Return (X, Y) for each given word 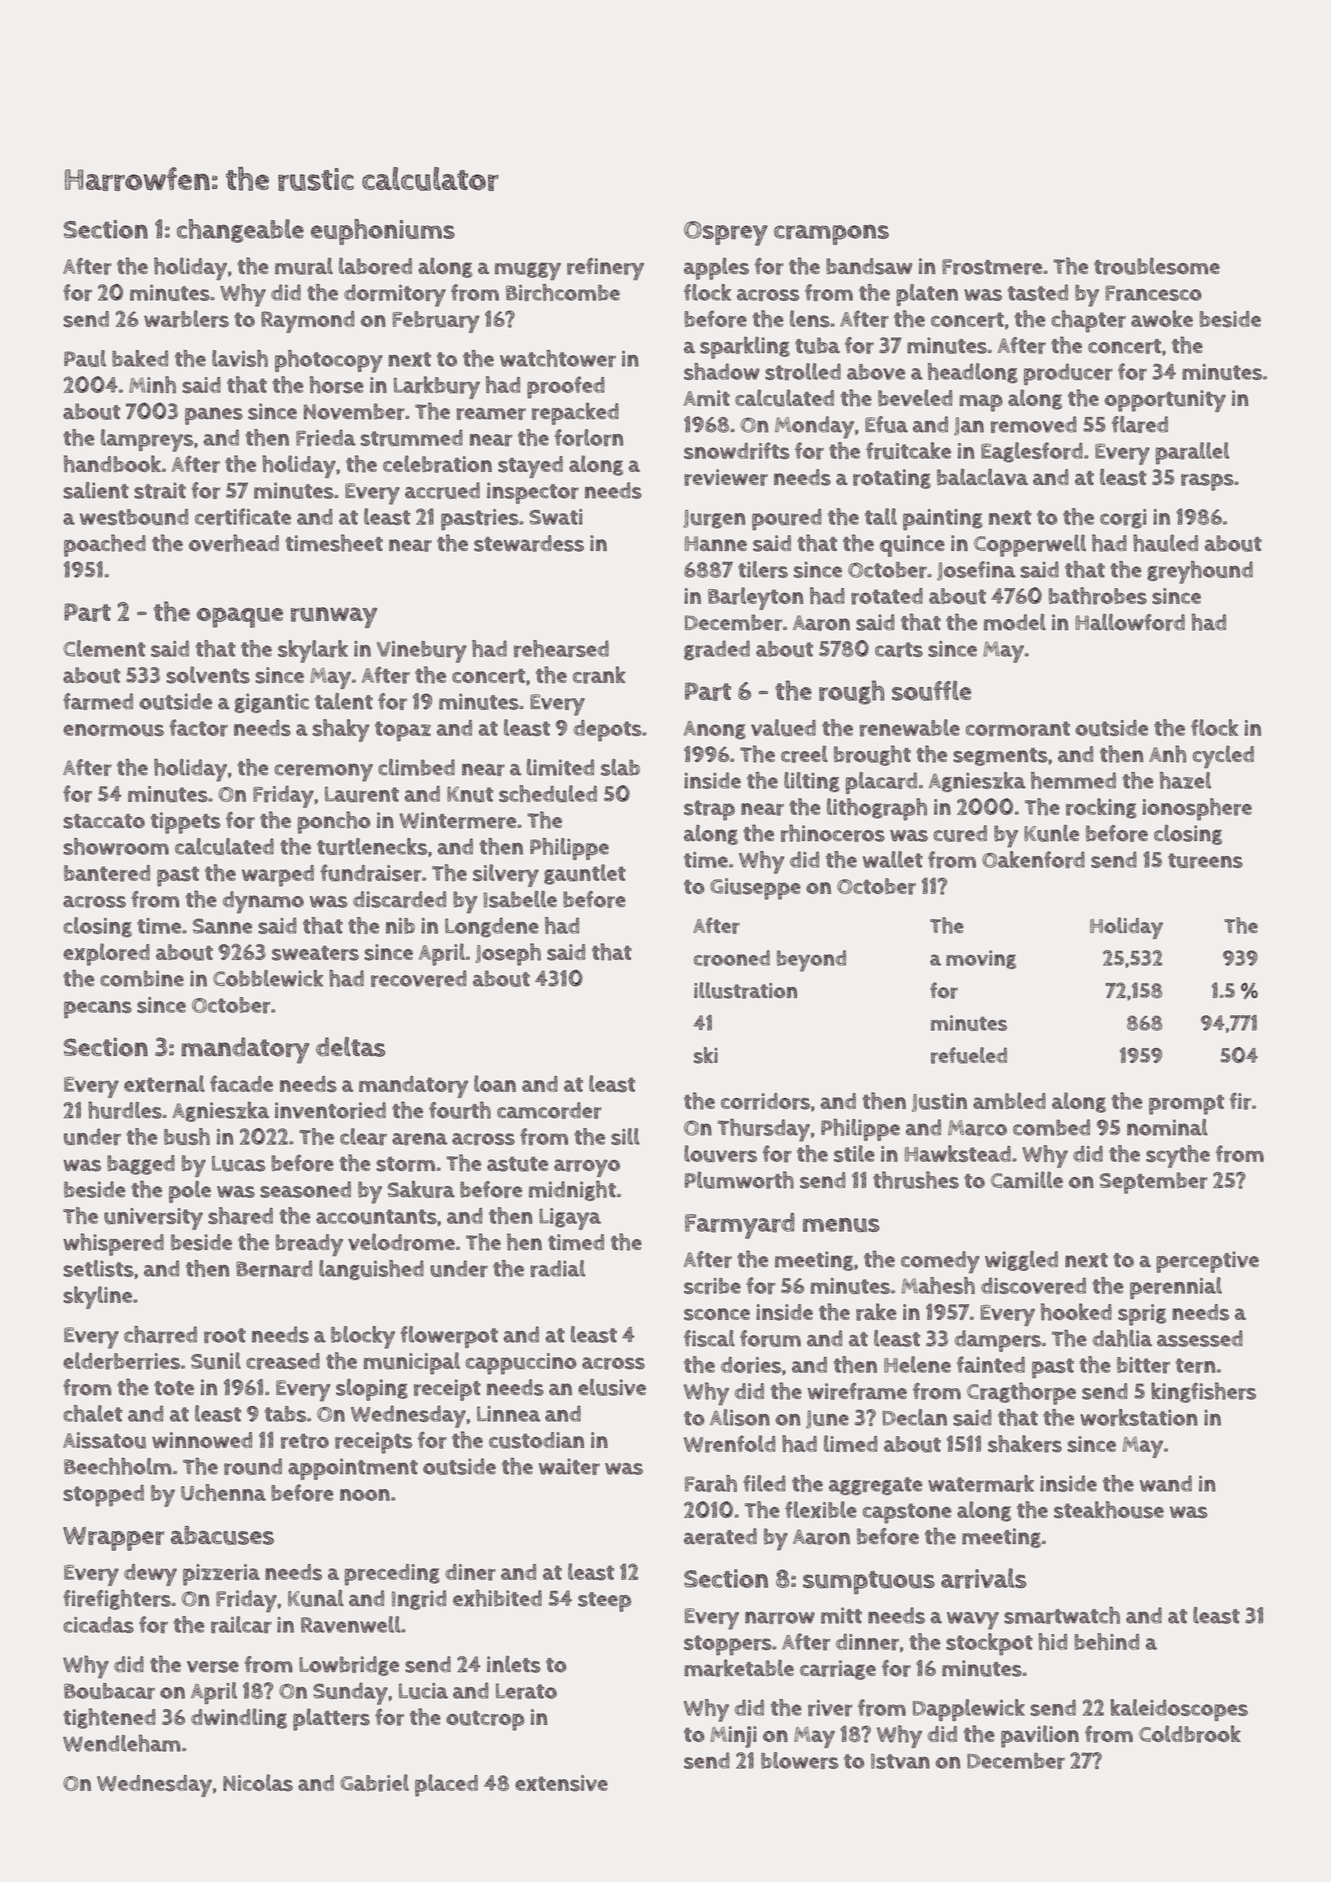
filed (764, 1483)
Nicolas (258, 1783)
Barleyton (755, 598)
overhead (234, 543)
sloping (372, 1390)
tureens (1205, 861)
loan (495, 1083)
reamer (491, 414)
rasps (1207, 482)
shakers (1025, 1444)
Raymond (308, 322)
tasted (1038, 292)
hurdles (125, 1110)
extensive (561, 1783)
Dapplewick (969, 1710)
